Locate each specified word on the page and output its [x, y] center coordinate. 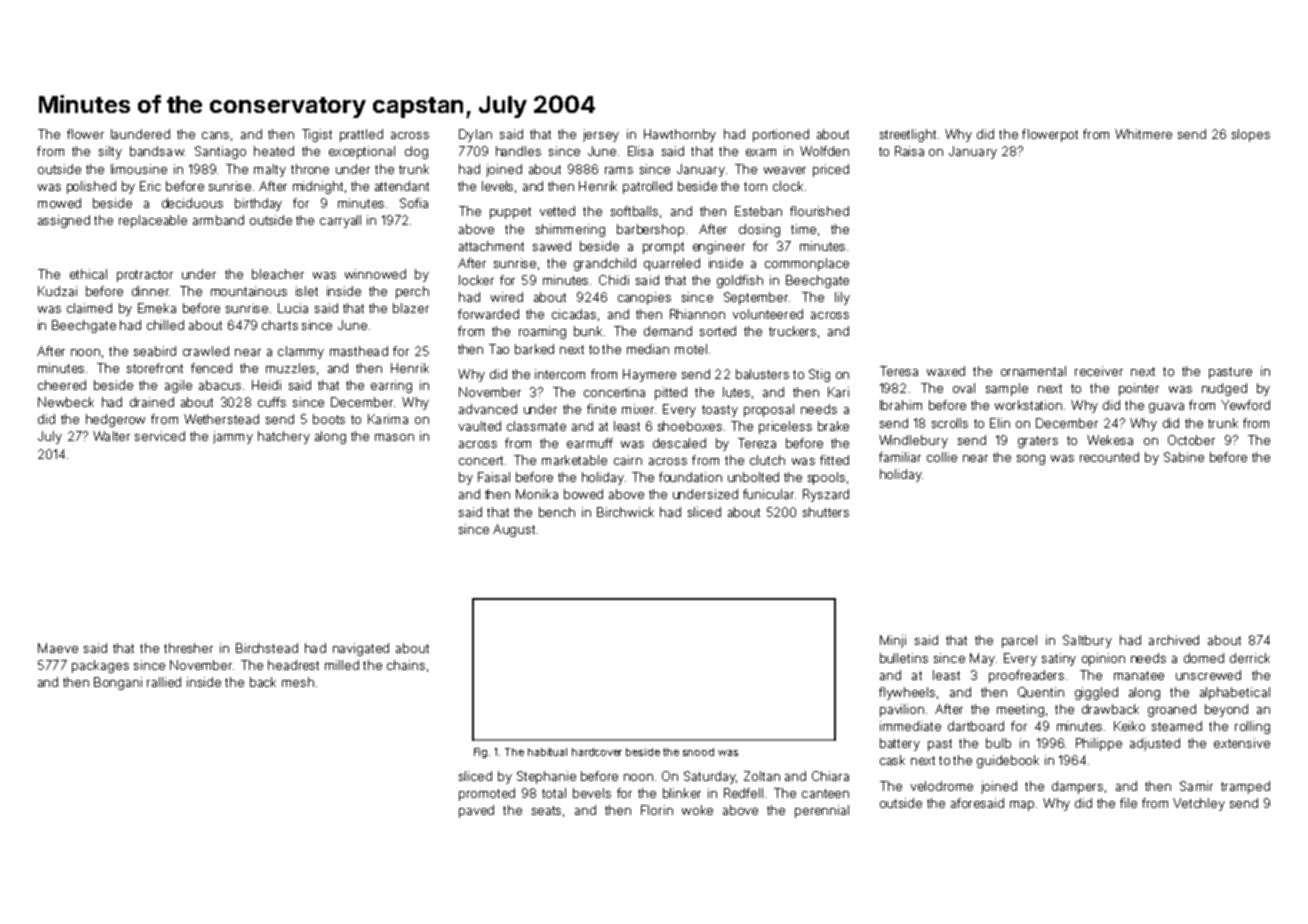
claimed [89, 308]
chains [406, 665]
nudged [1224, 389]
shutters [826, 512]
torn [755, 186]
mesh [298, 682]
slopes [1251, 135]
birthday [258, 204]
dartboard [976, 726]
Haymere [649, 375]
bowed [583, 494]
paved [476, 811]
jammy [233, 437]
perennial [822, 811]
